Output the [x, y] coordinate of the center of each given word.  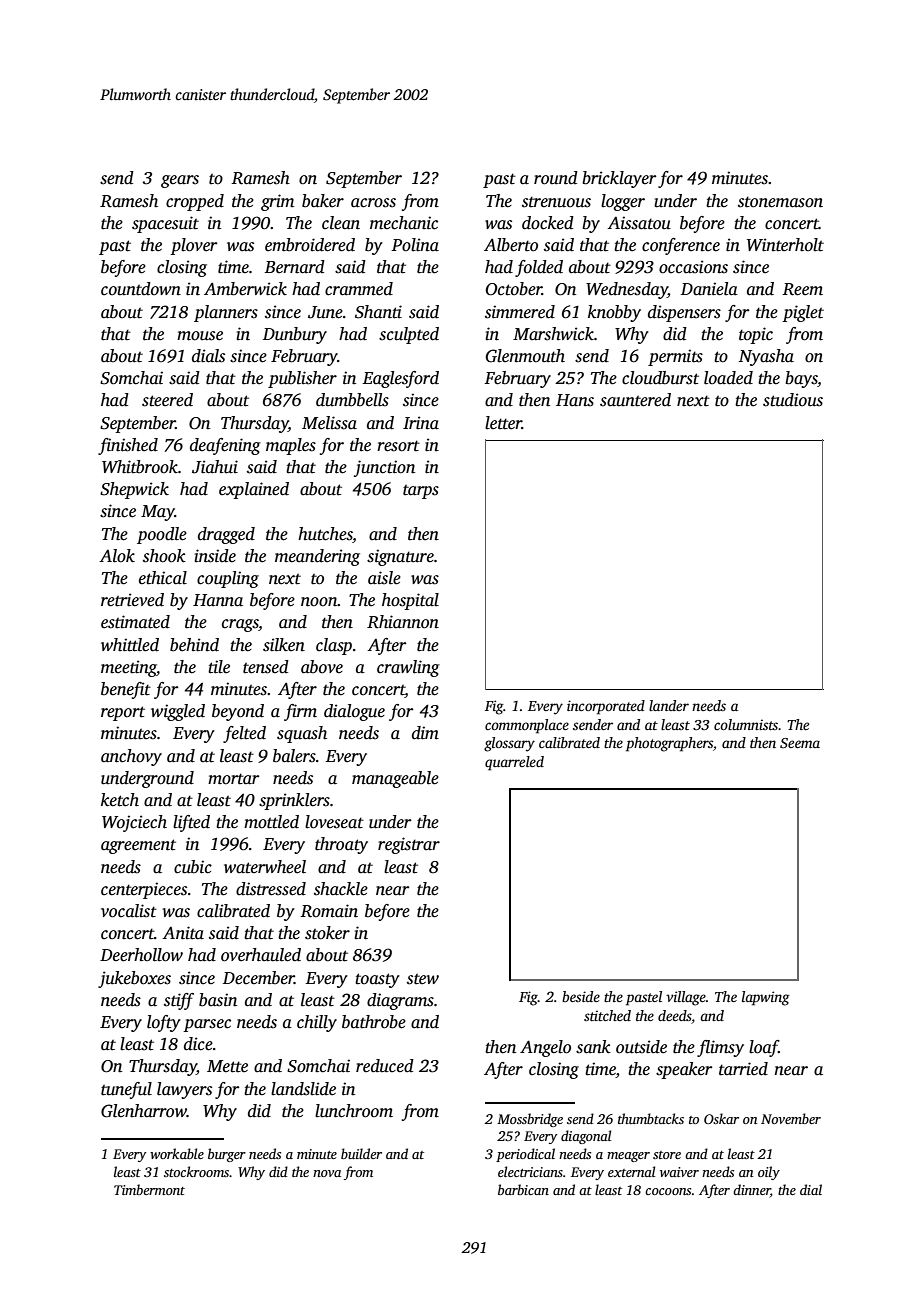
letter [503, 423]
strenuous [556, 202]
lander [669, 705]
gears [180, 181]
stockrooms [196, 1171]
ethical [163, 578]
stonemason [780, 202]
